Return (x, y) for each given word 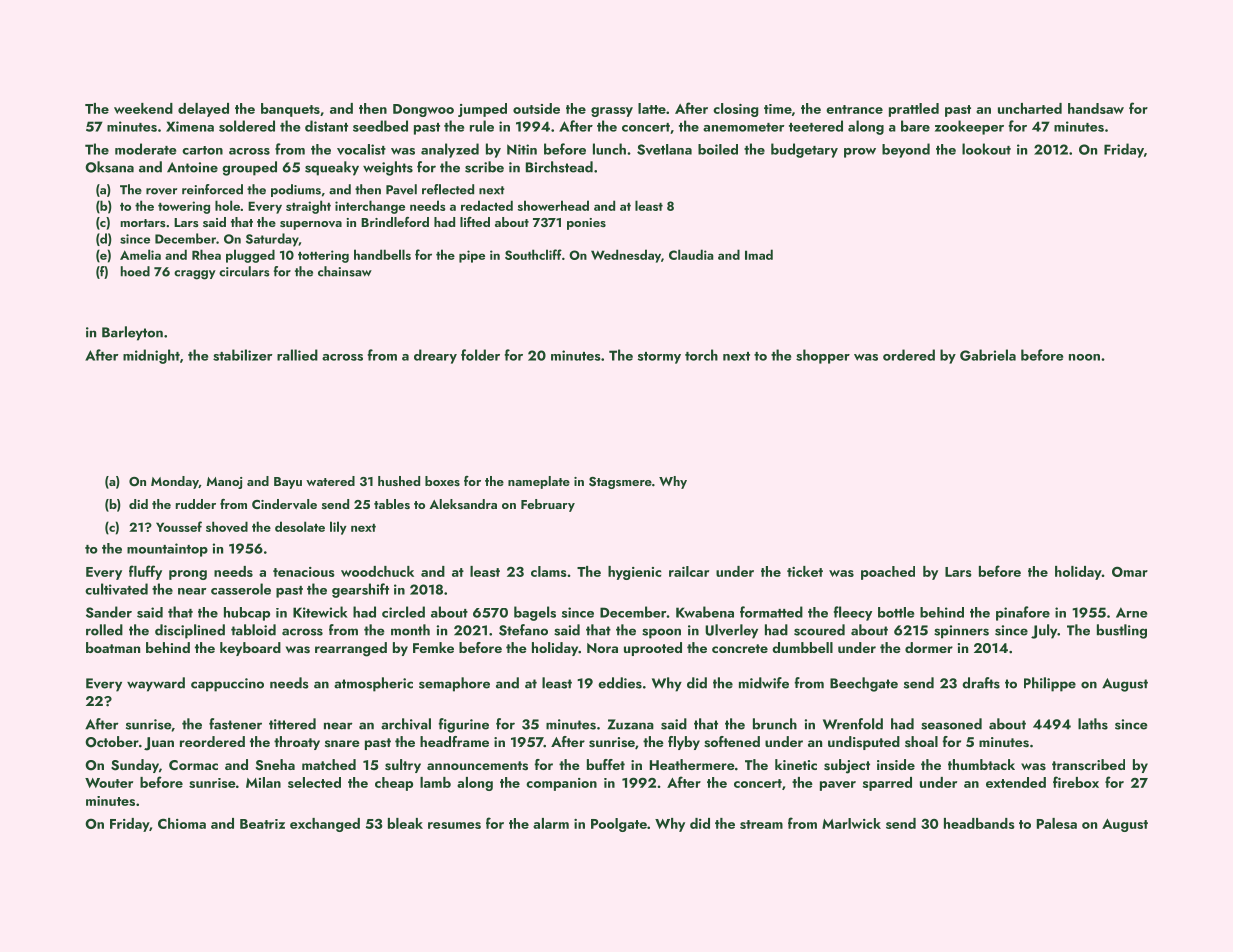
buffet (606, 764)
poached (888, 573)
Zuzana (631, 724)
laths (1093, 724)
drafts (981, 683)
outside (536, 108)
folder (480, 355)
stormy (659, 358)
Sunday (135, 766)
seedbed (380, 126)
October (112, 742)
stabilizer (243, 355)
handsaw (1096, 108)
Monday (175, 482)
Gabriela (988, 355)
